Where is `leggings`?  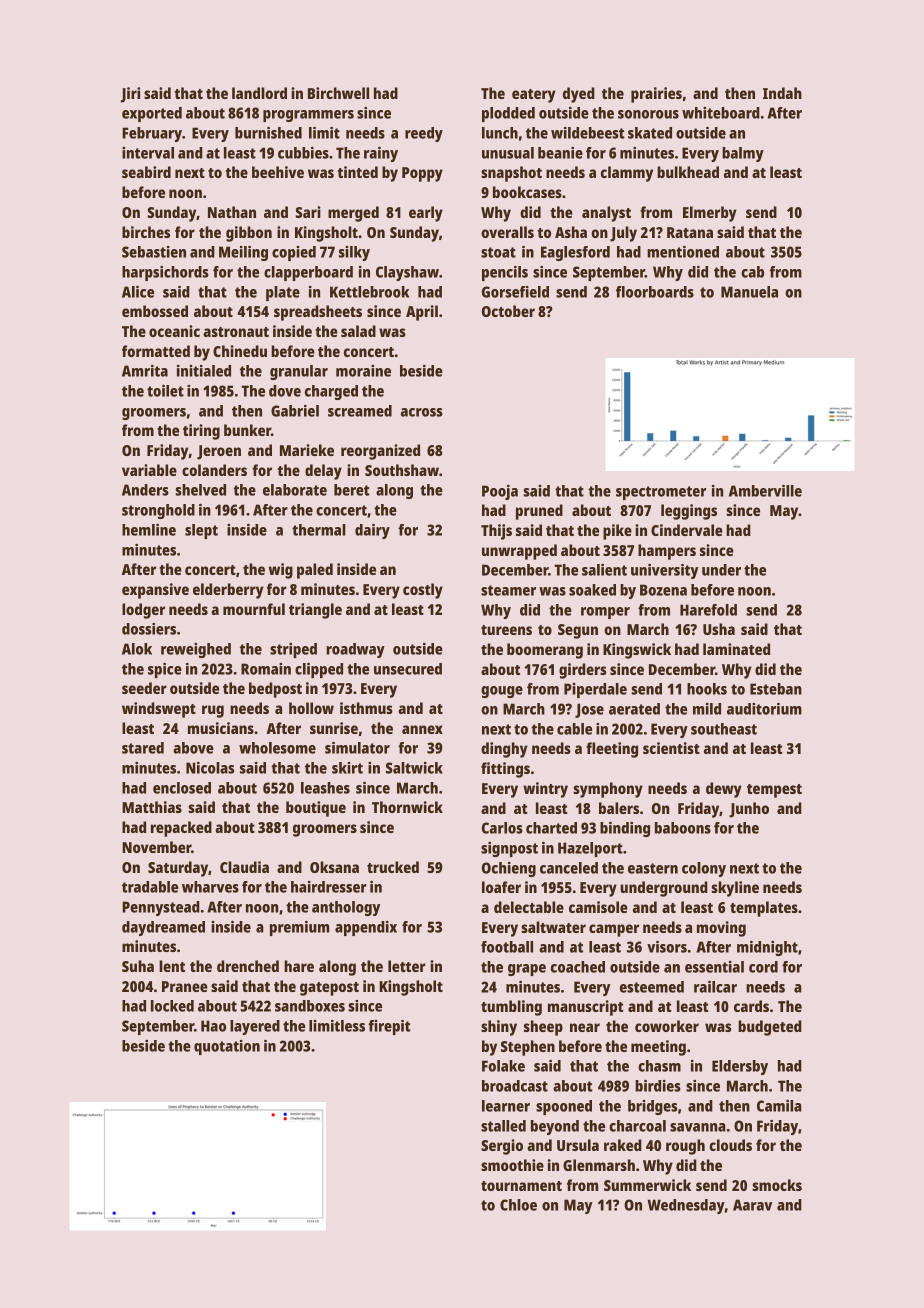 leggings is located at coordinates (689, 512).
